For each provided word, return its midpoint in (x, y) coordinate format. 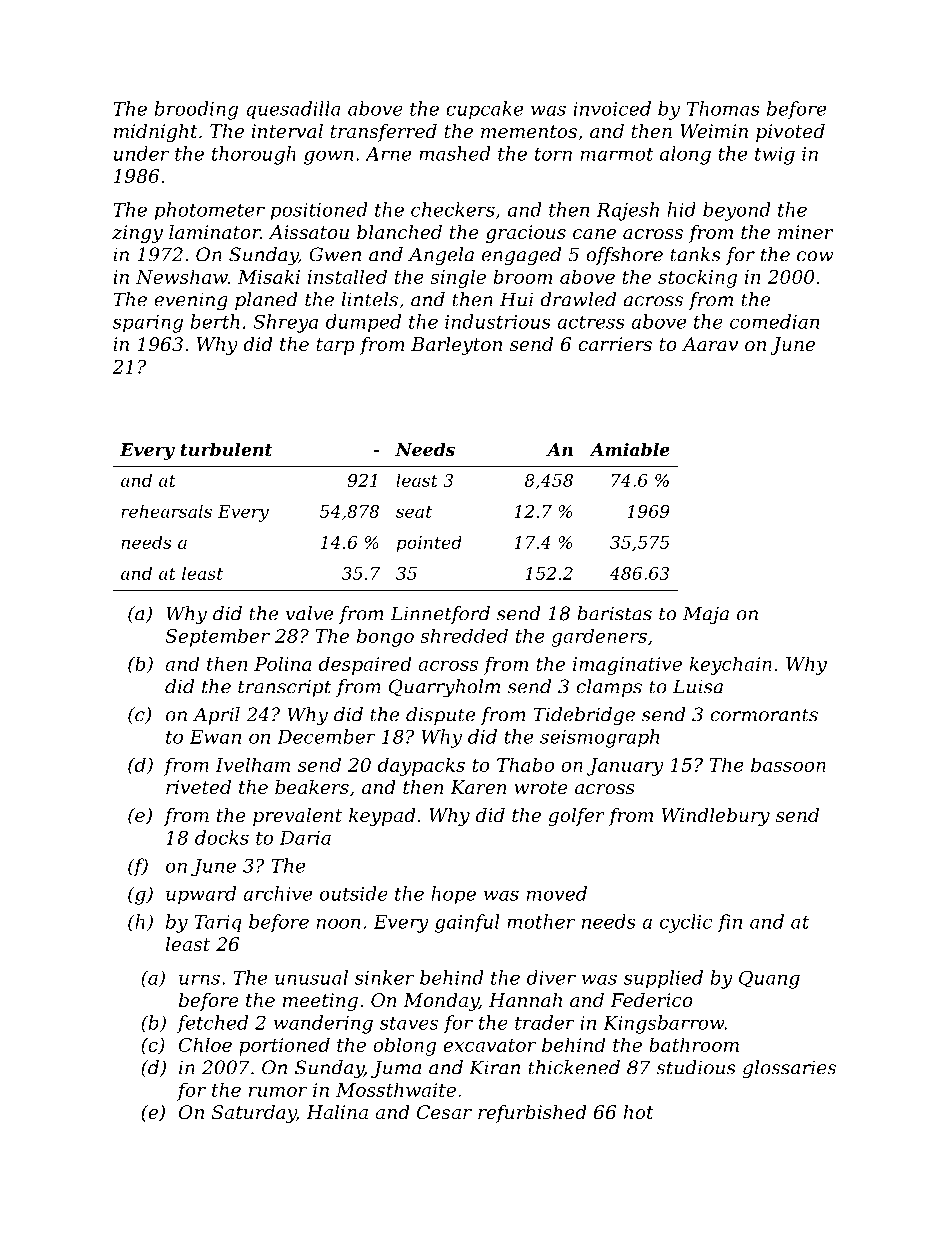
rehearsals (166, 511)
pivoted (790, 133)
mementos (529, 131)
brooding (196, 110)
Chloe (205, 1044)
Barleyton (456, 346)
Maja (706, 615)
